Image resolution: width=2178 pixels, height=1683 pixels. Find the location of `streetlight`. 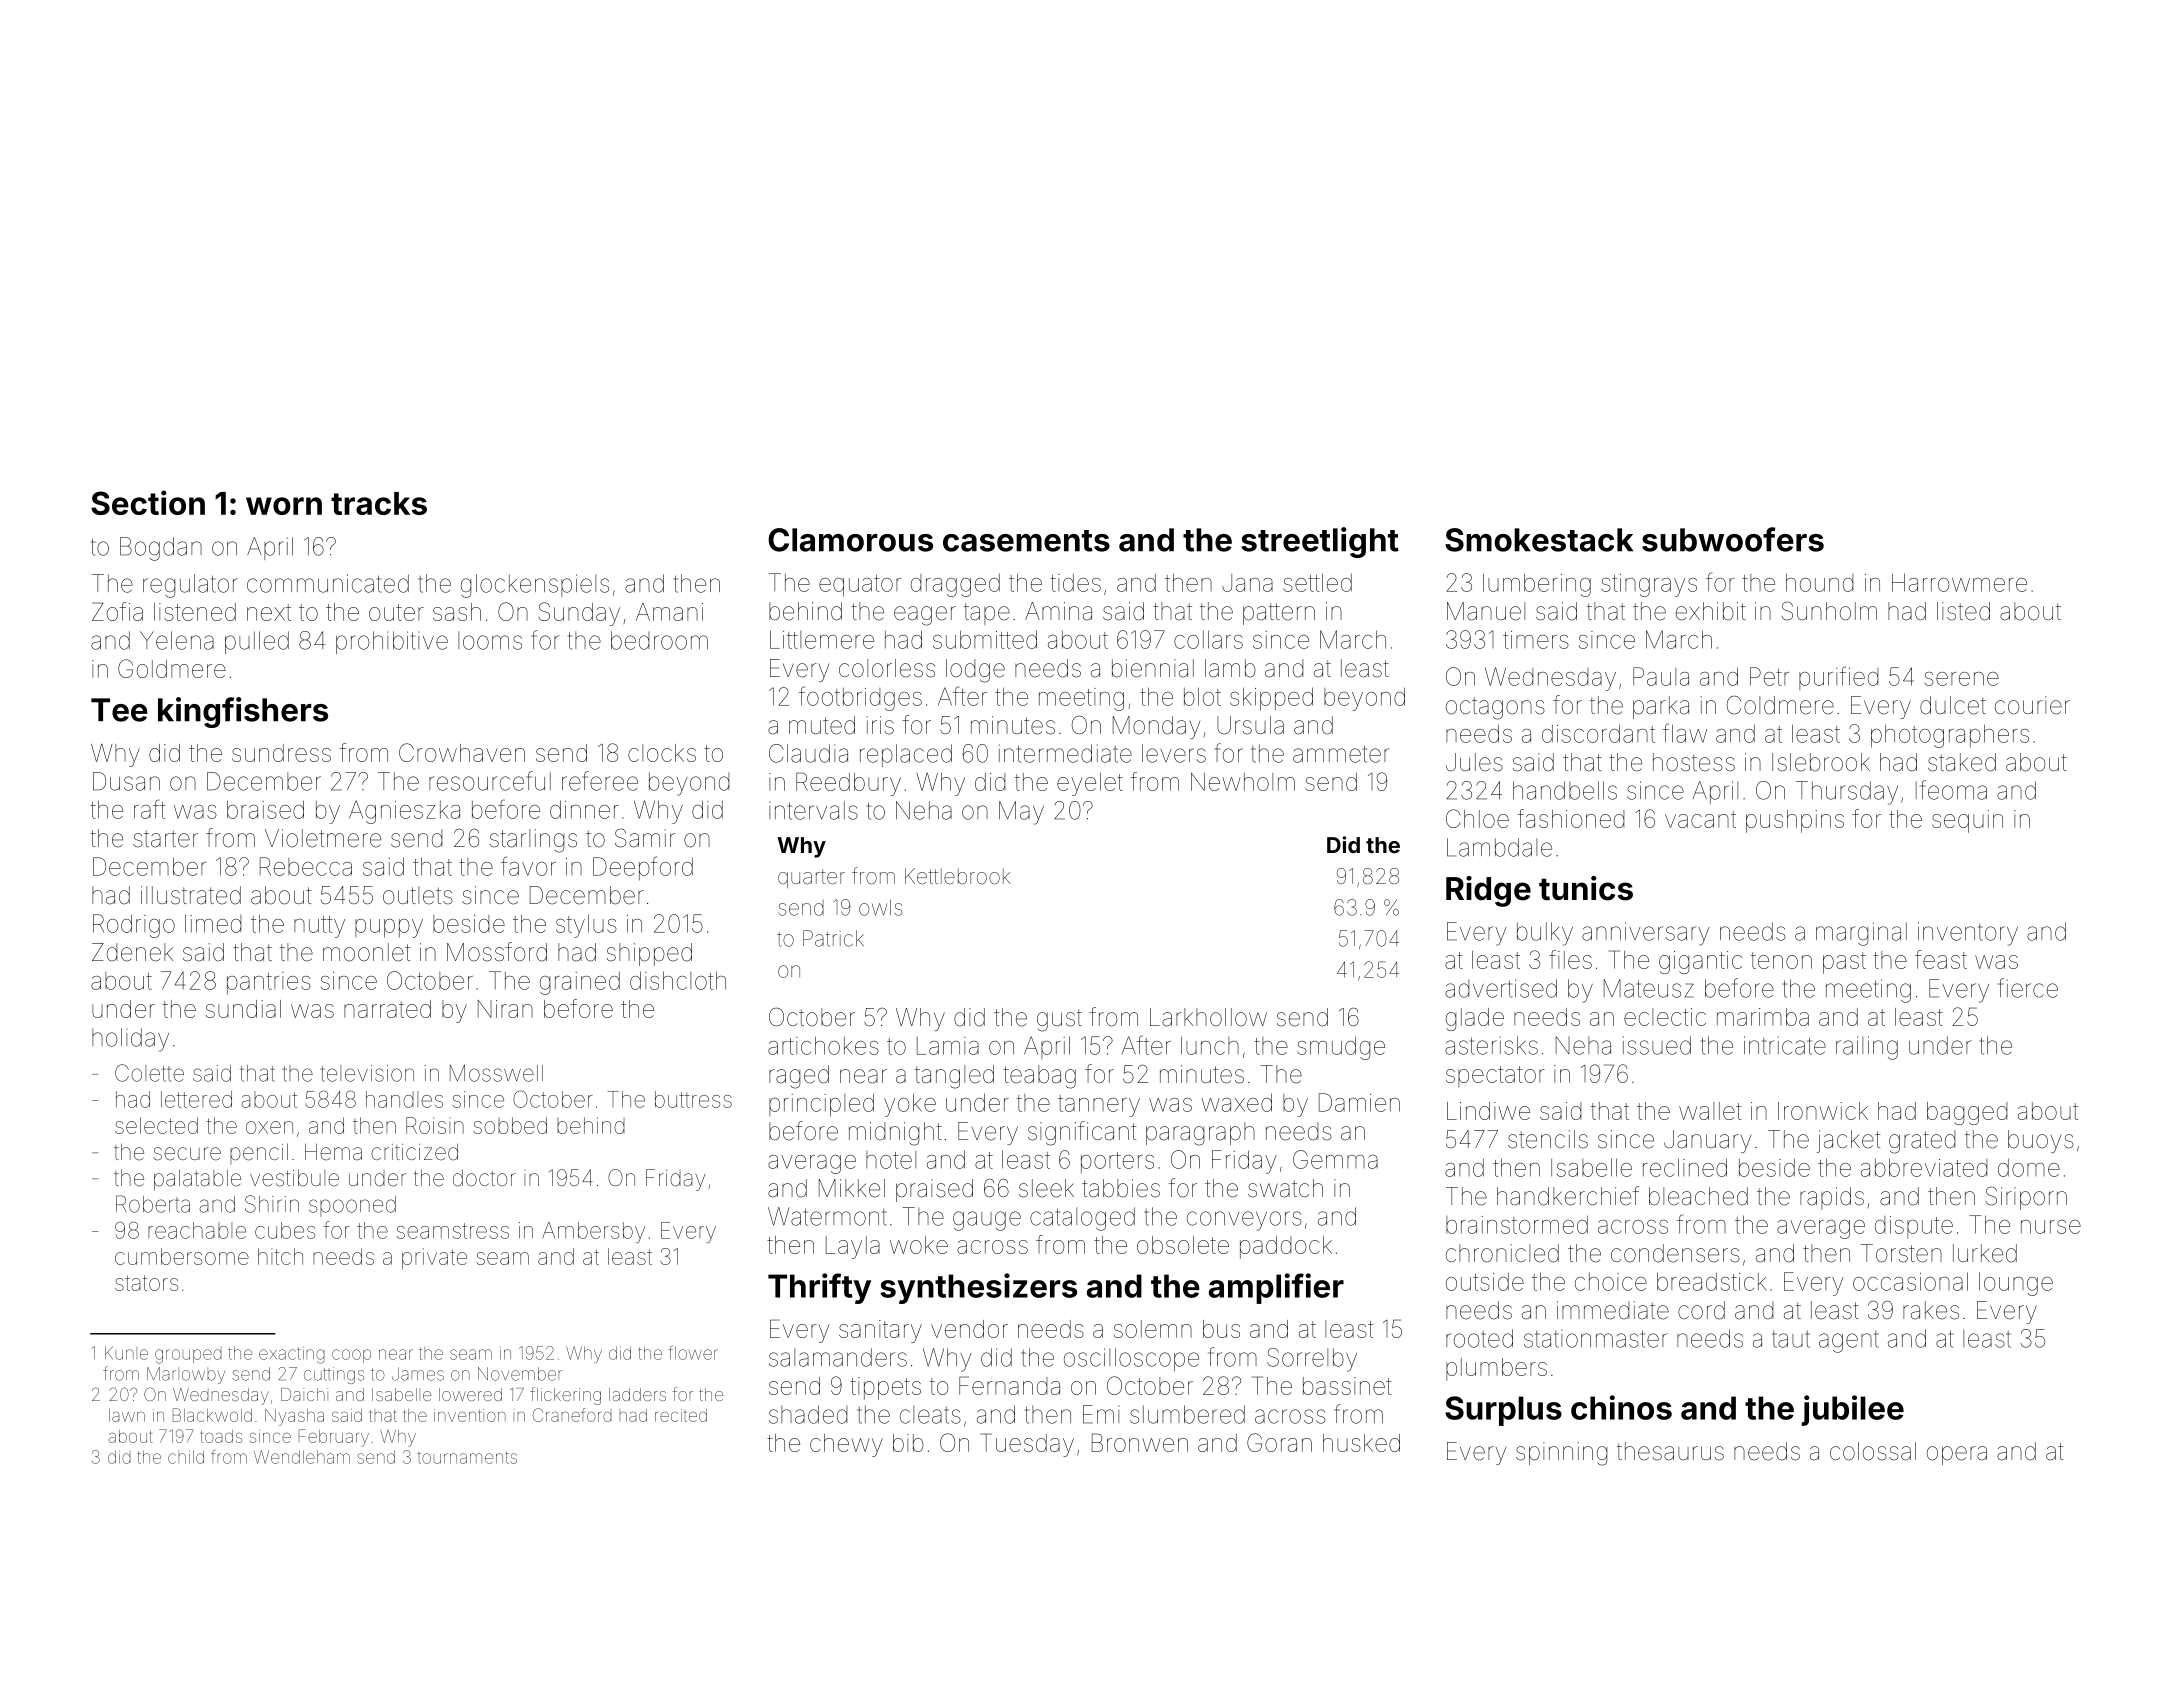

streetlight is located at coordinates (1320, 542).
